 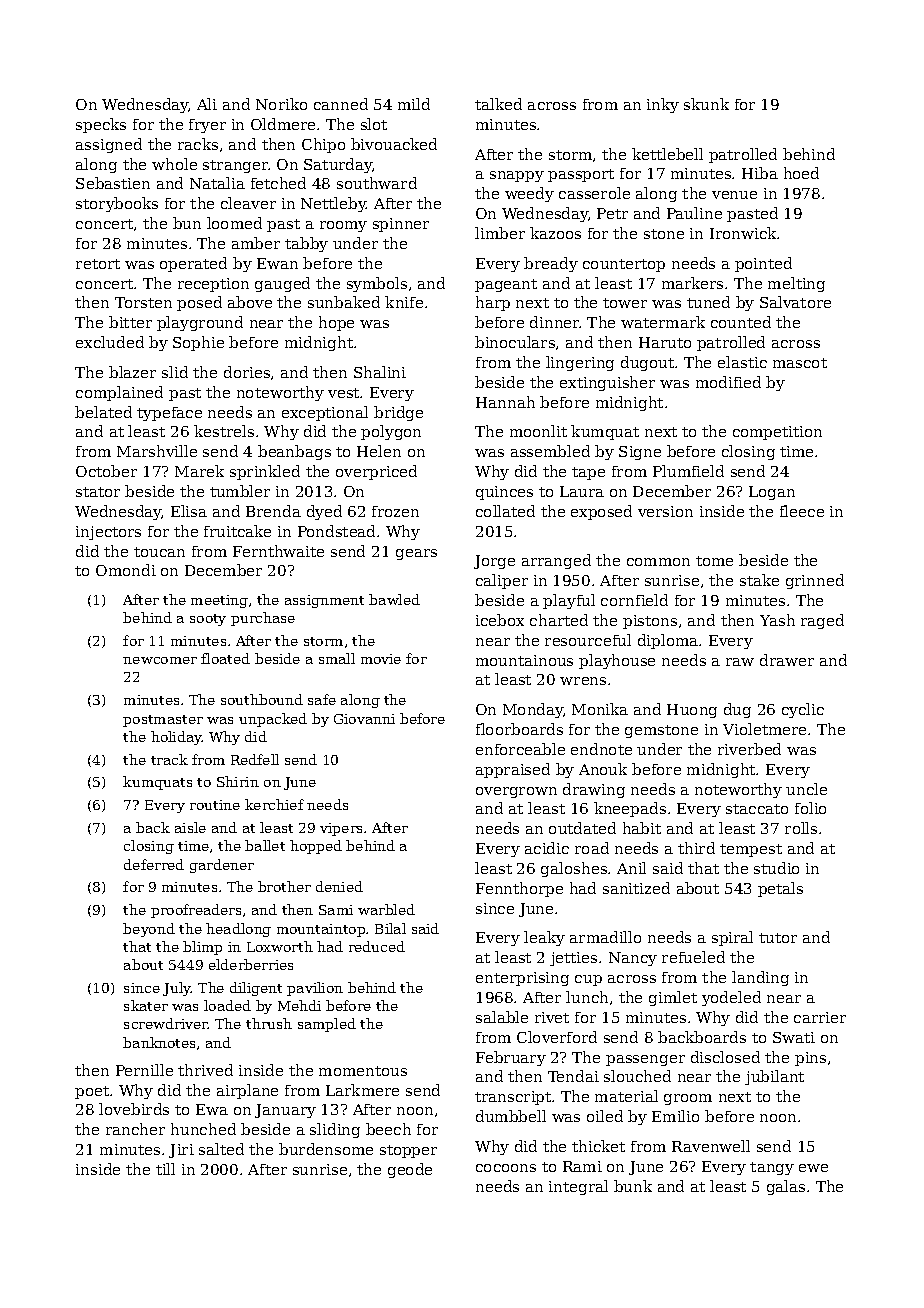 I want to click on Pondstead, so click(x=336, y=531).
